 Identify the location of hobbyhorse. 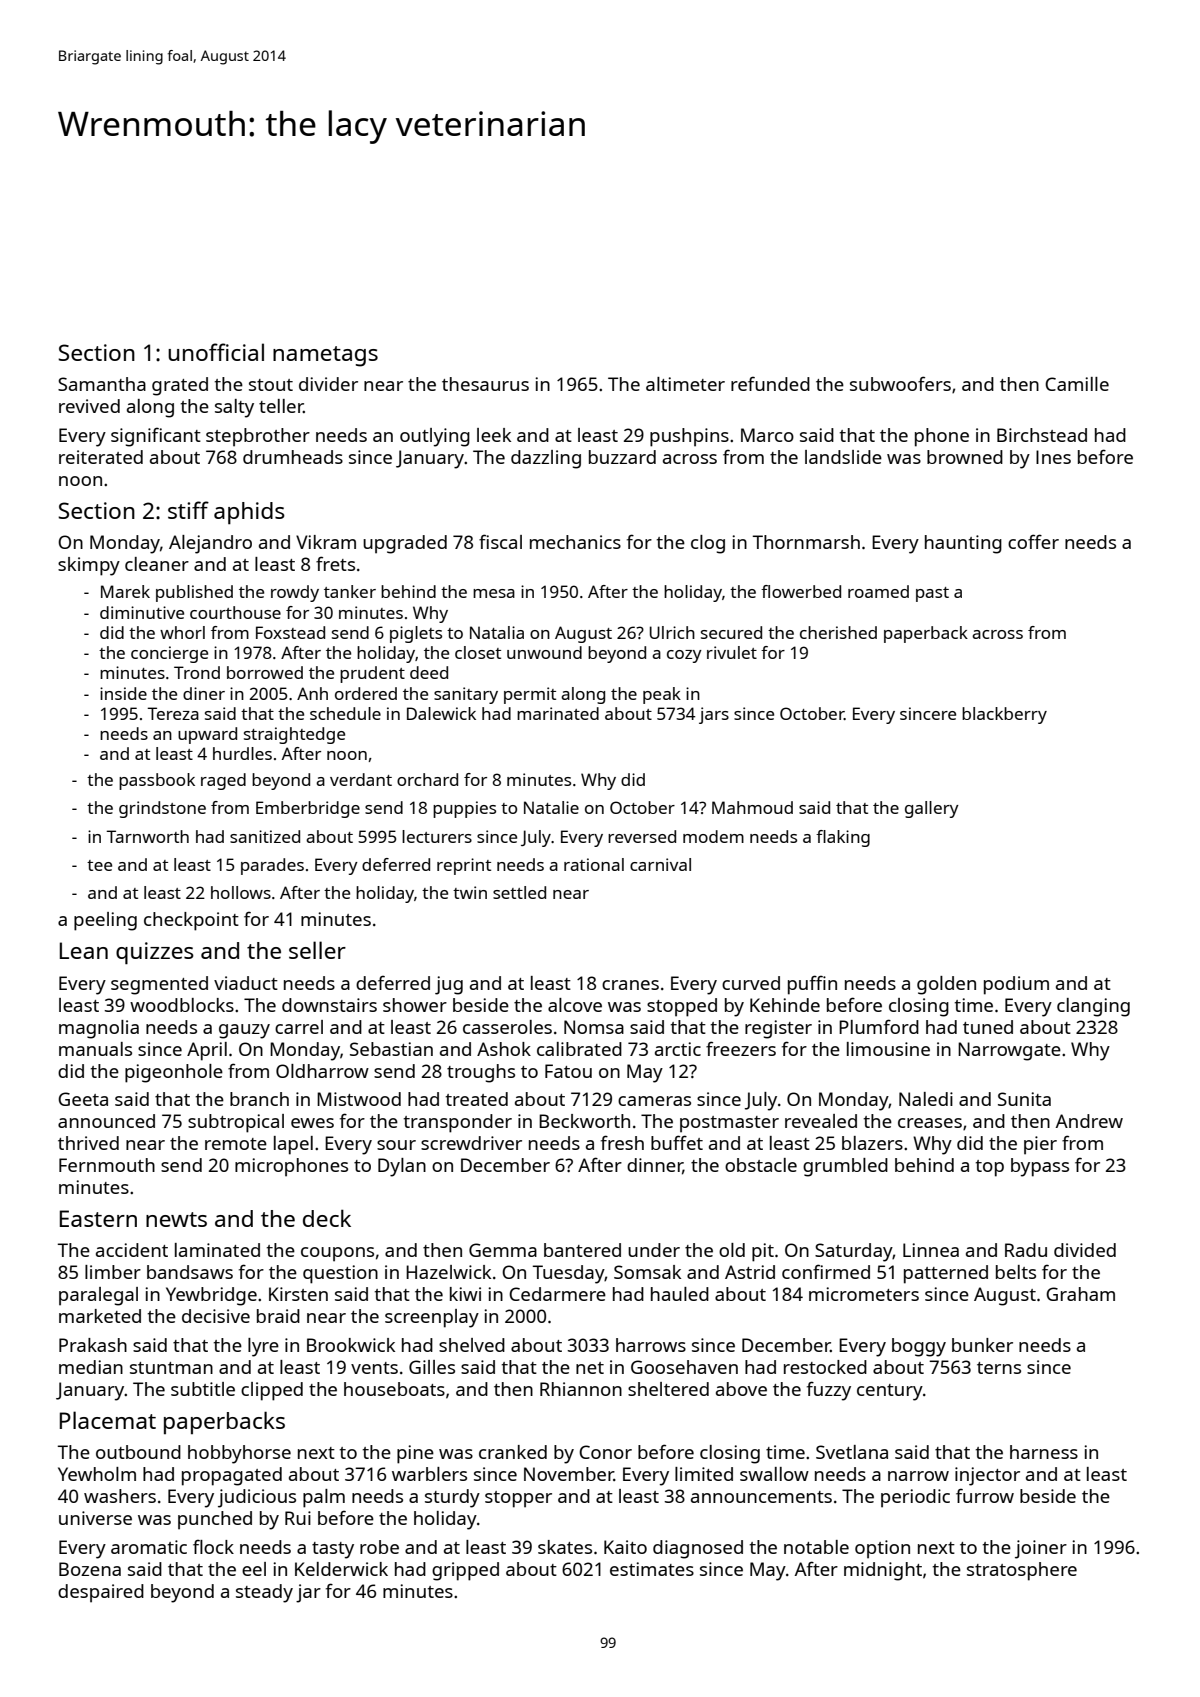
(239, 1454).
